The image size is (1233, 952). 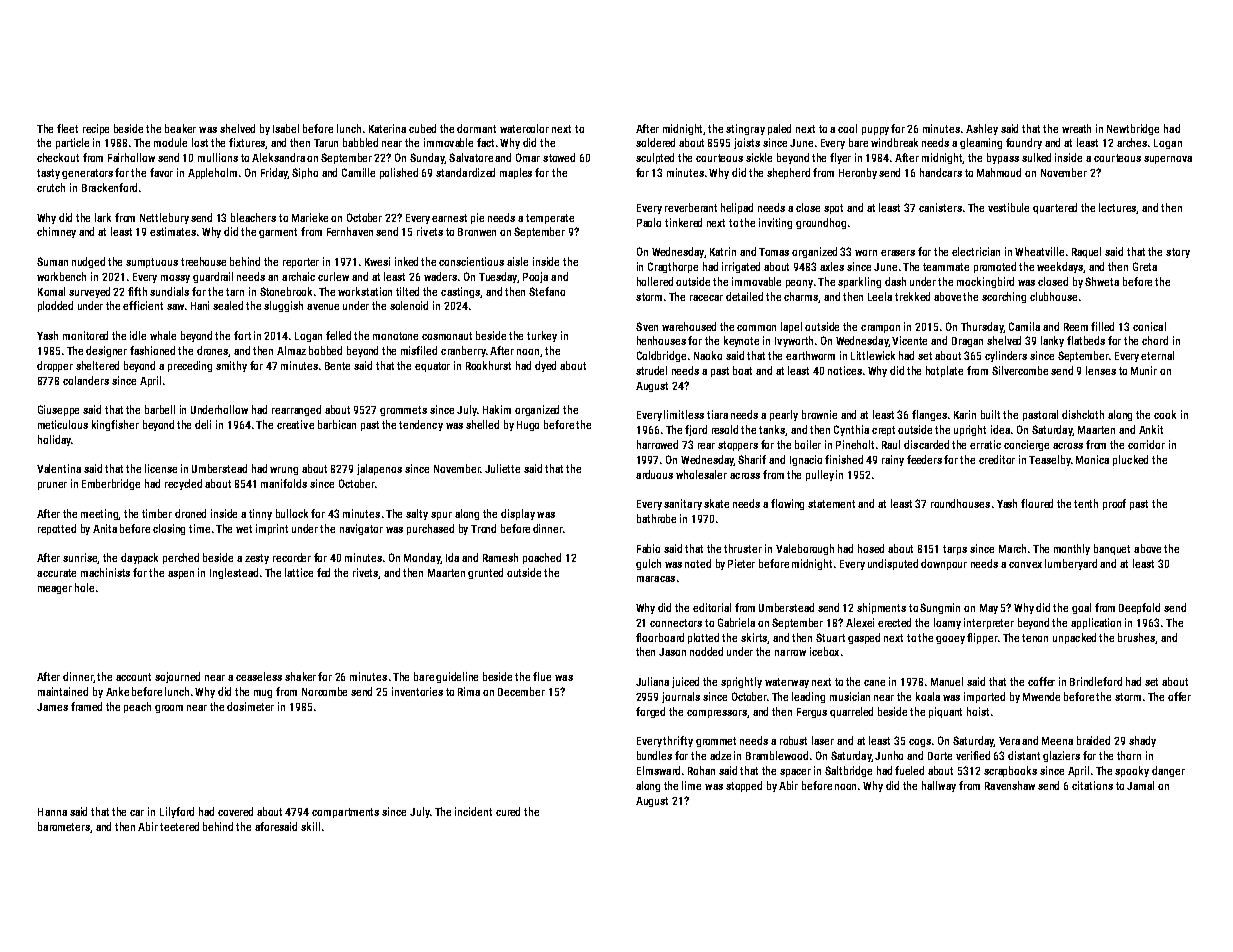 I want to click on filled, so click(x=1102, y=326).
